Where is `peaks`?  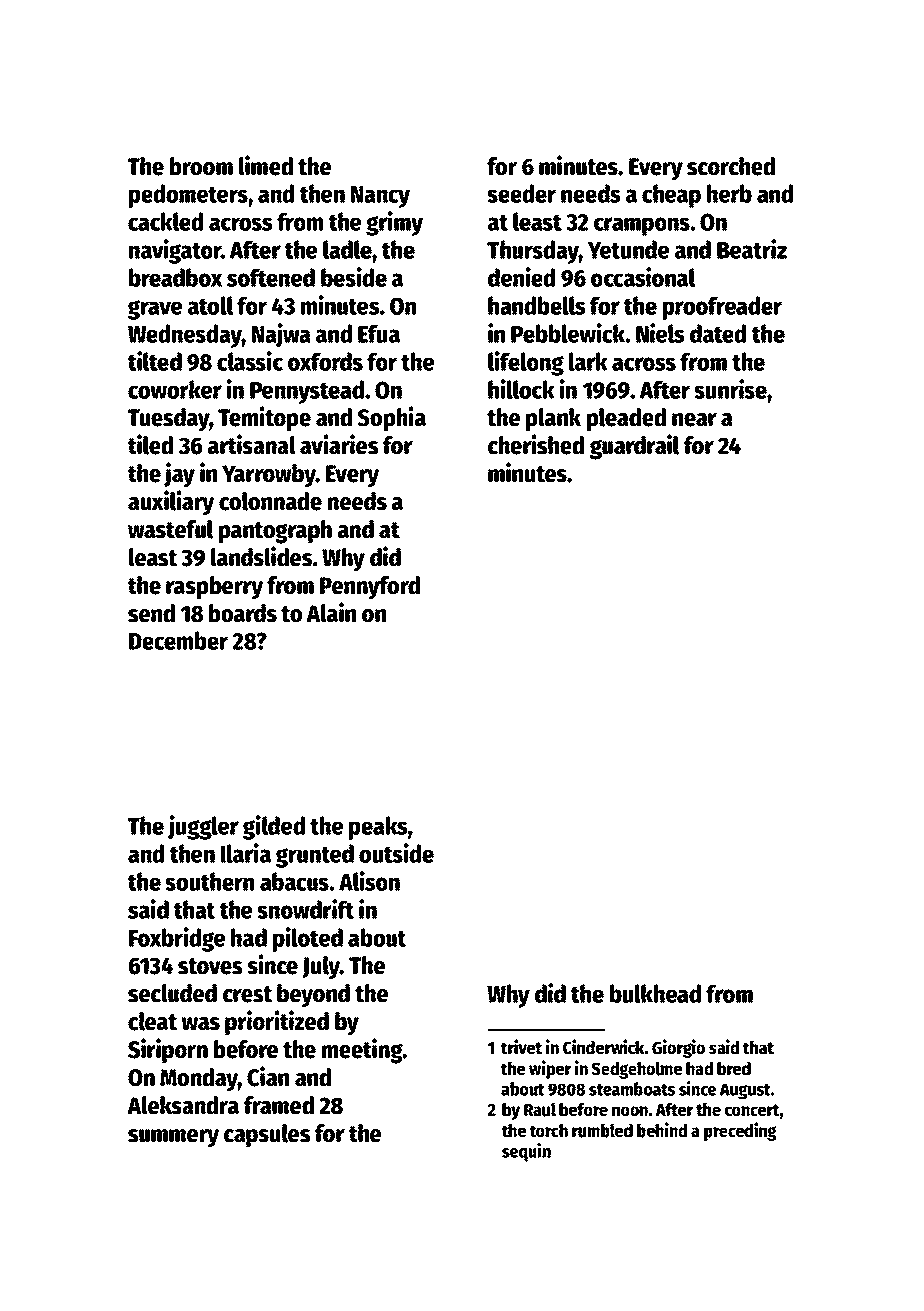
peaks is located at coordinates (378, 828).
